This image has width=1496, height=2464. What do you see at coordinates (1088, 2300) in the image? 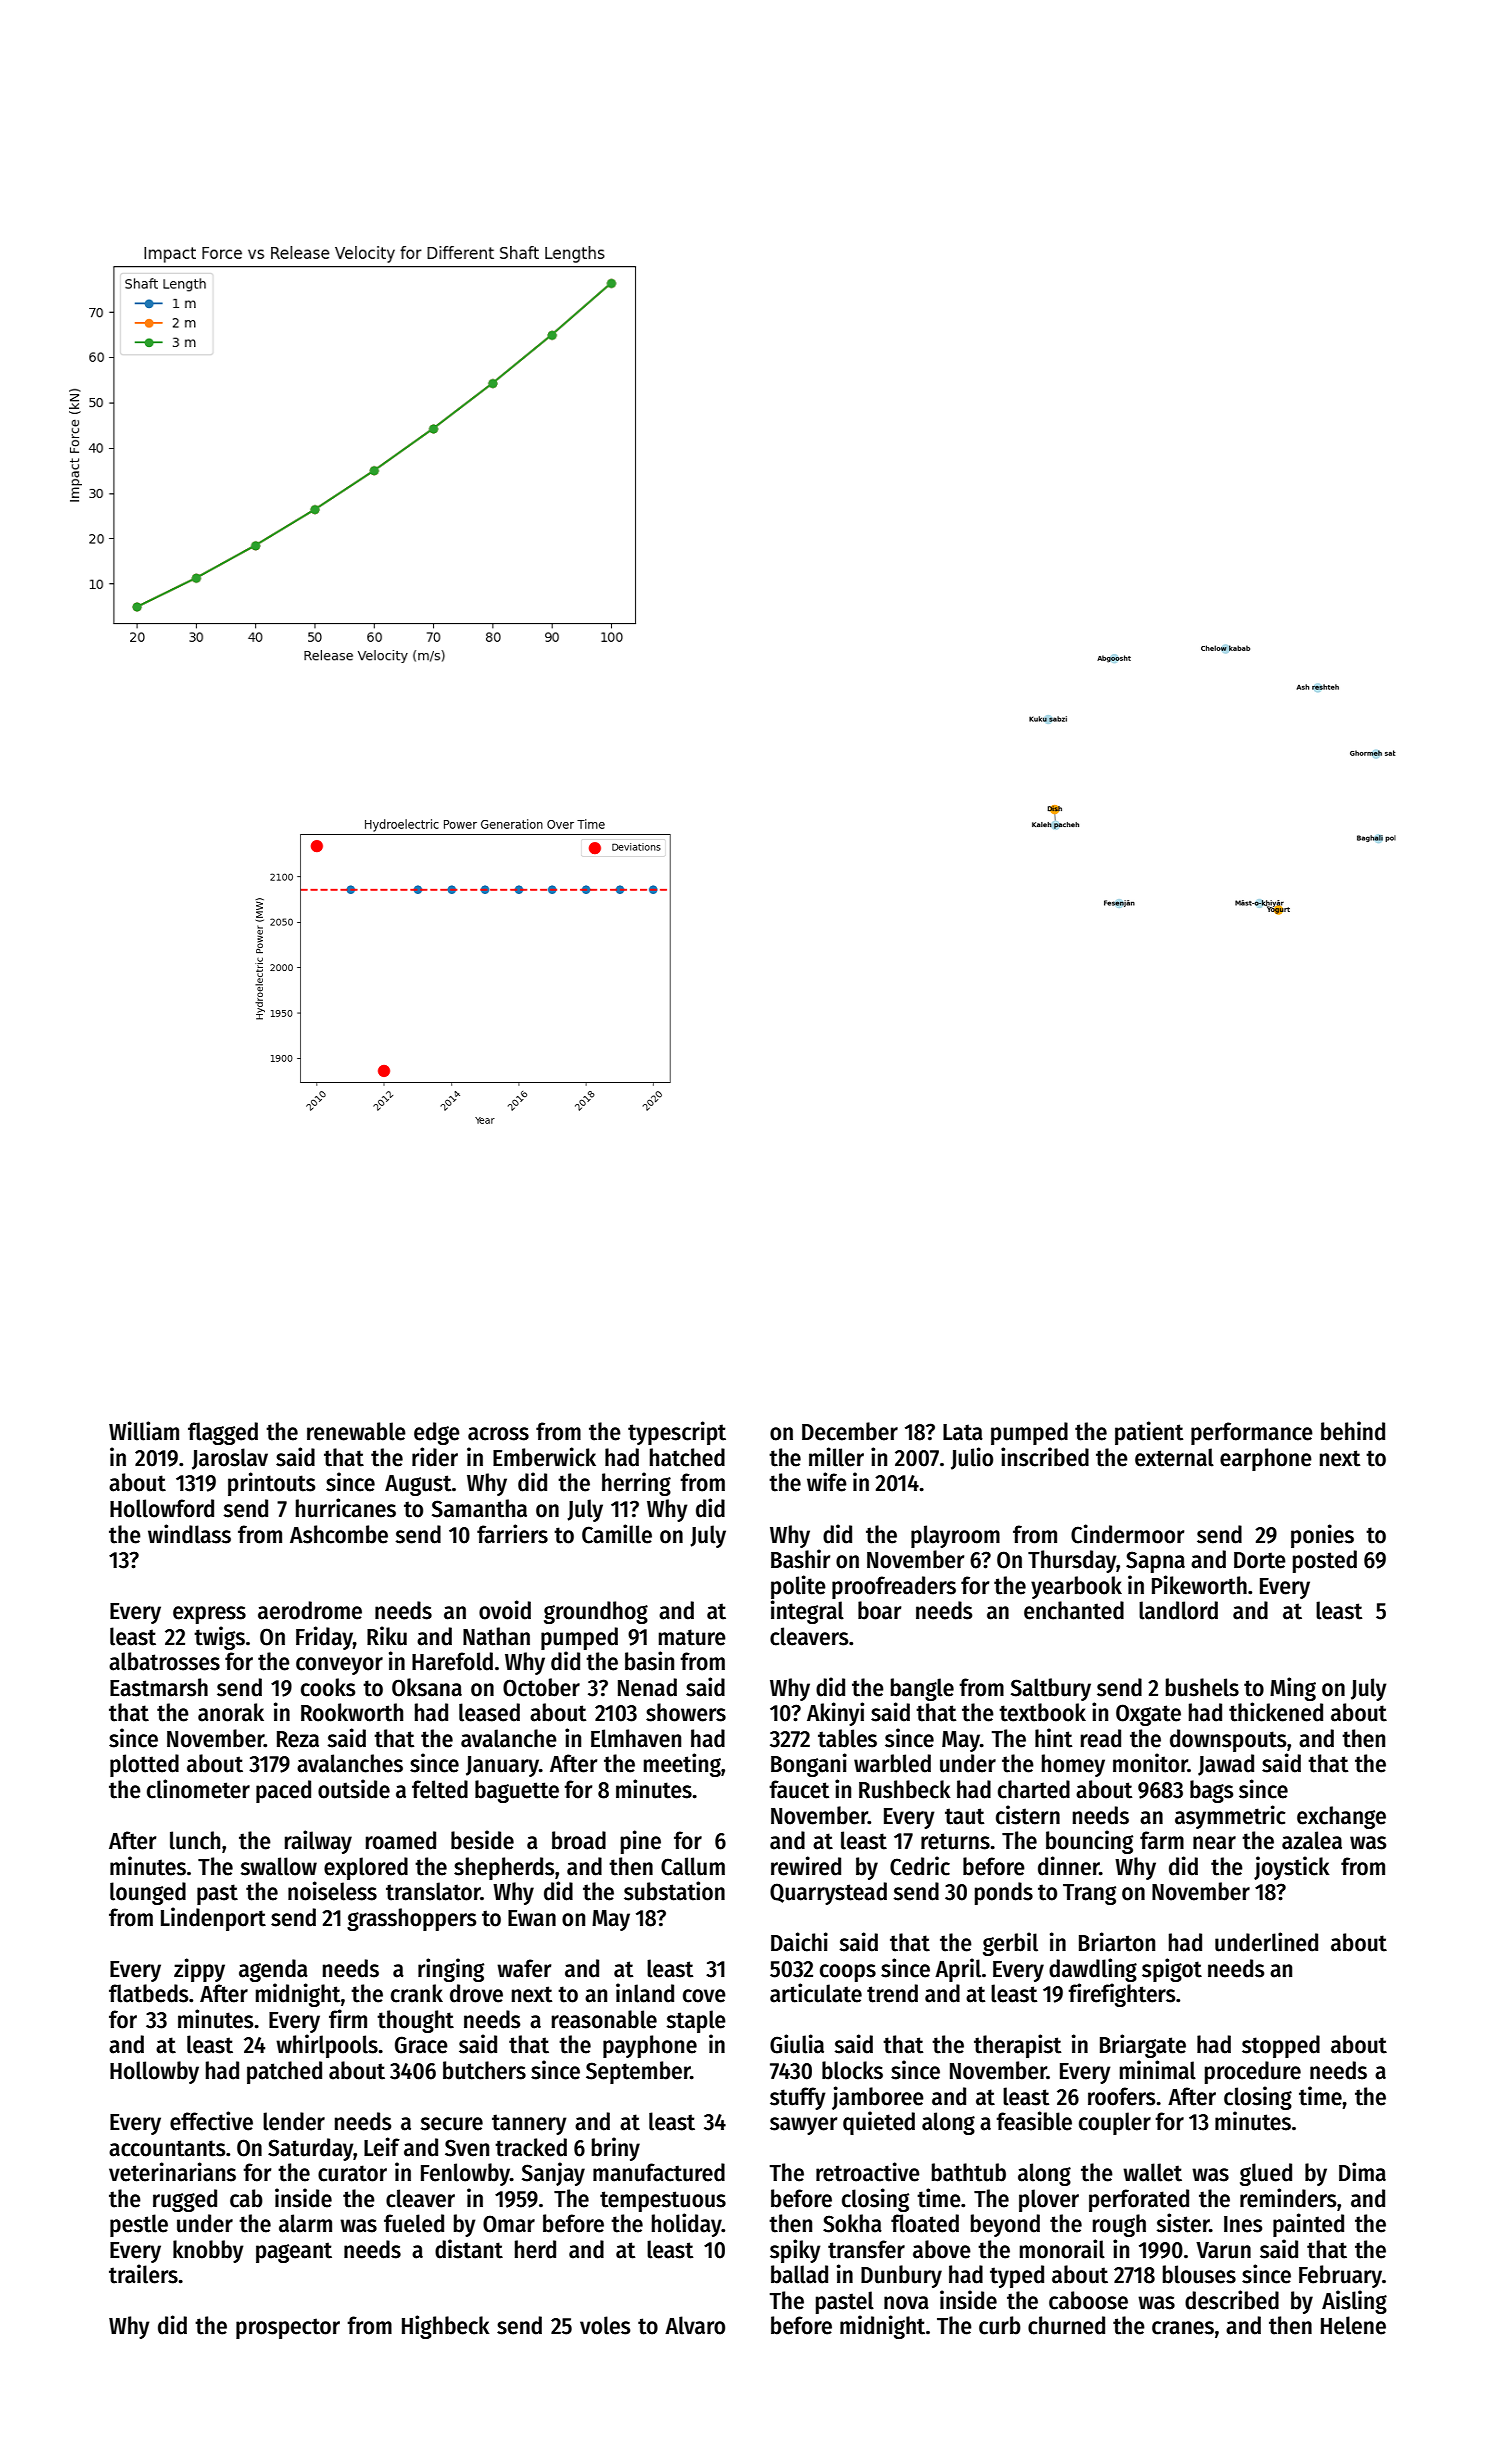
I see `caboose` at bounding box center [1088, 2300].
